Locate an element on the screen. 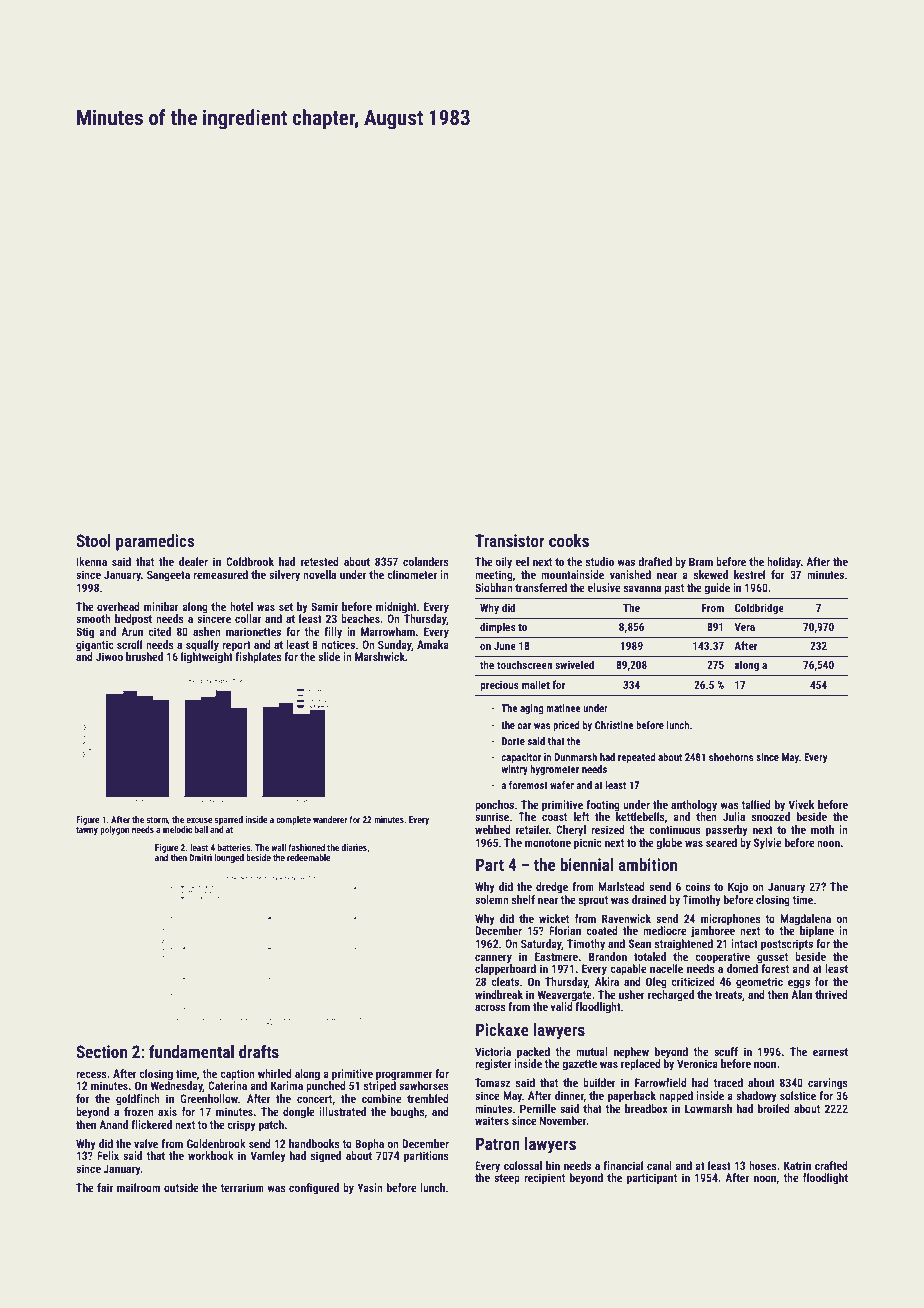 The width and height of the screenshot is (924, 1308). Jiwoo is located at coordinates (109, 656).
